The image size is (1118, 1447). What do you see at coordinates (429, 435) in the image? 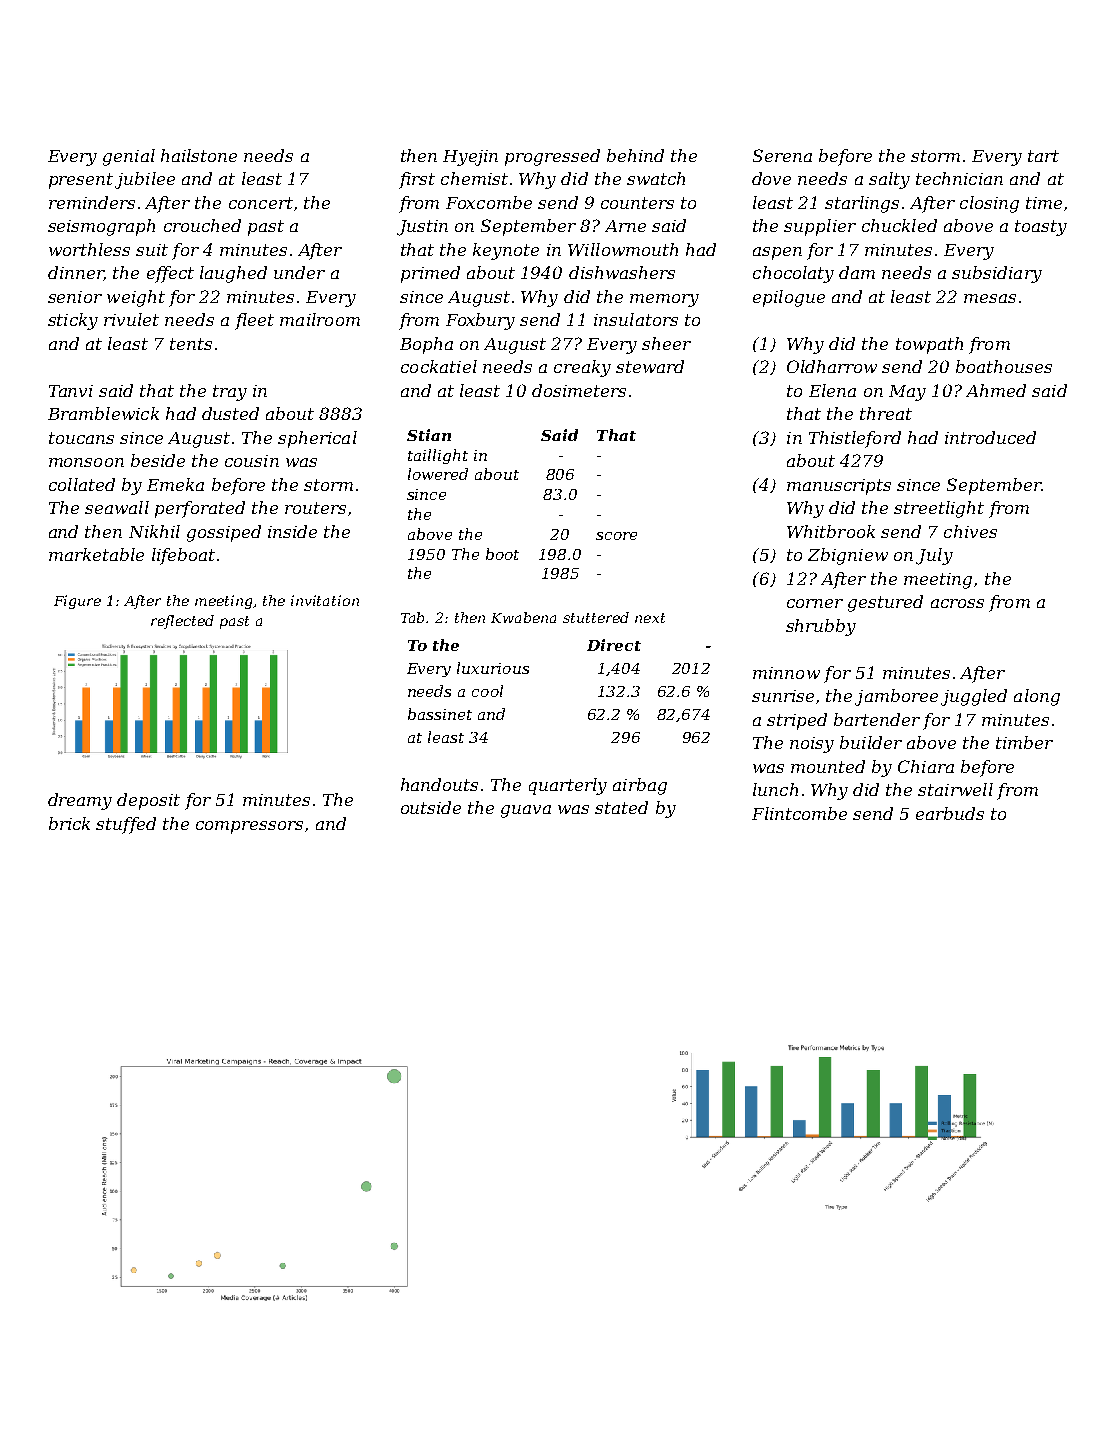
I see `Stian` at bounding box center [429, 435].
